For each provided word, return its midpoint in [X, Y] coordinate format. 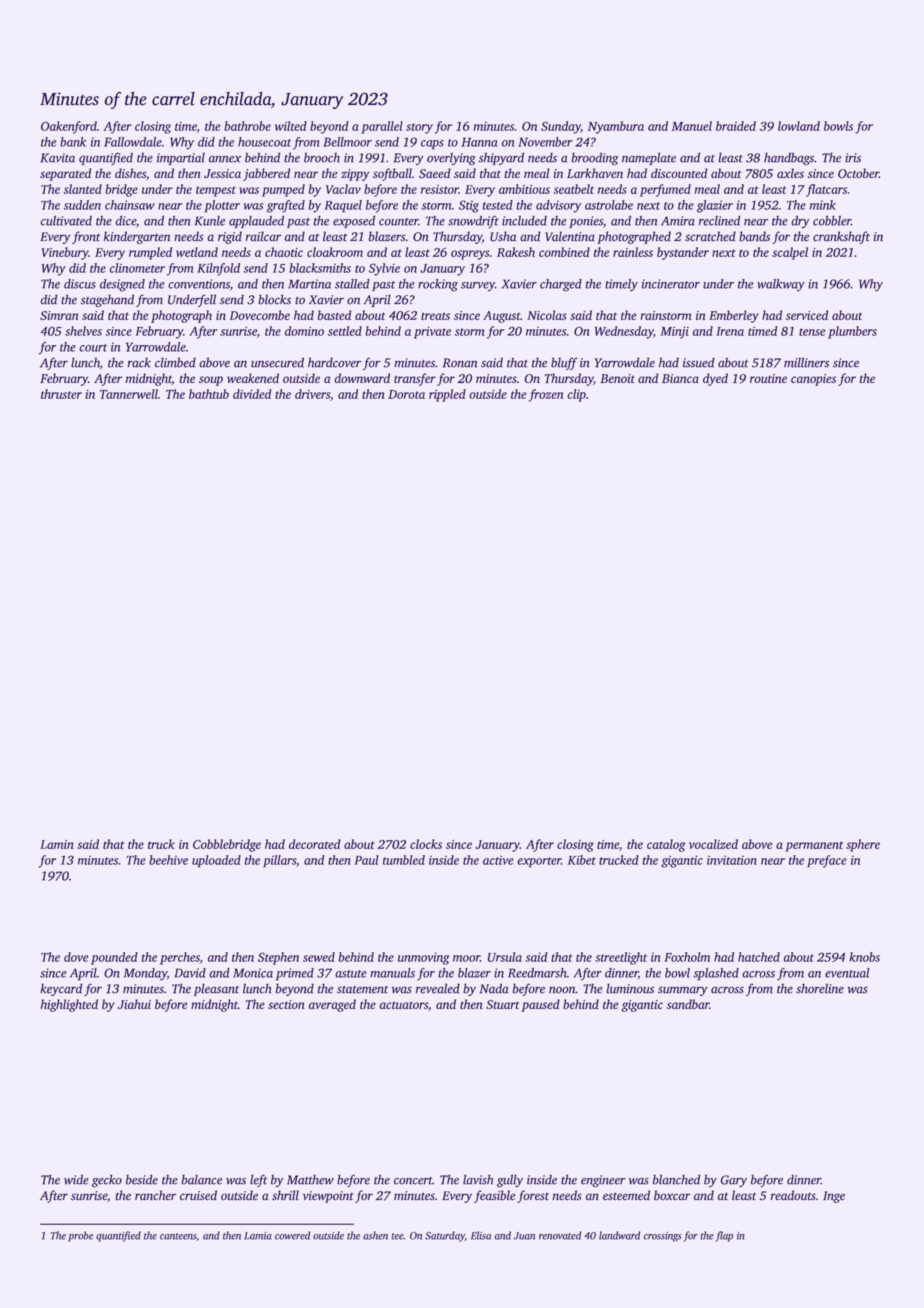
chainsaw [130, 205]
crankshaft [841, 237]
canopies [813, 380]
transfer [415, 379]
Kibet [582, 860]
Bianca [680, 378]
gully [510, 1181]
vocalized [713, 844]
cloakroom [335, 252]
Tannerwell [129, 394]
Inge [834, 1197]
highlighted [69, 1005]
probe [80, 1236]
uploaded [216, 861]
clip [576, 395]
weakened [253, 378]
